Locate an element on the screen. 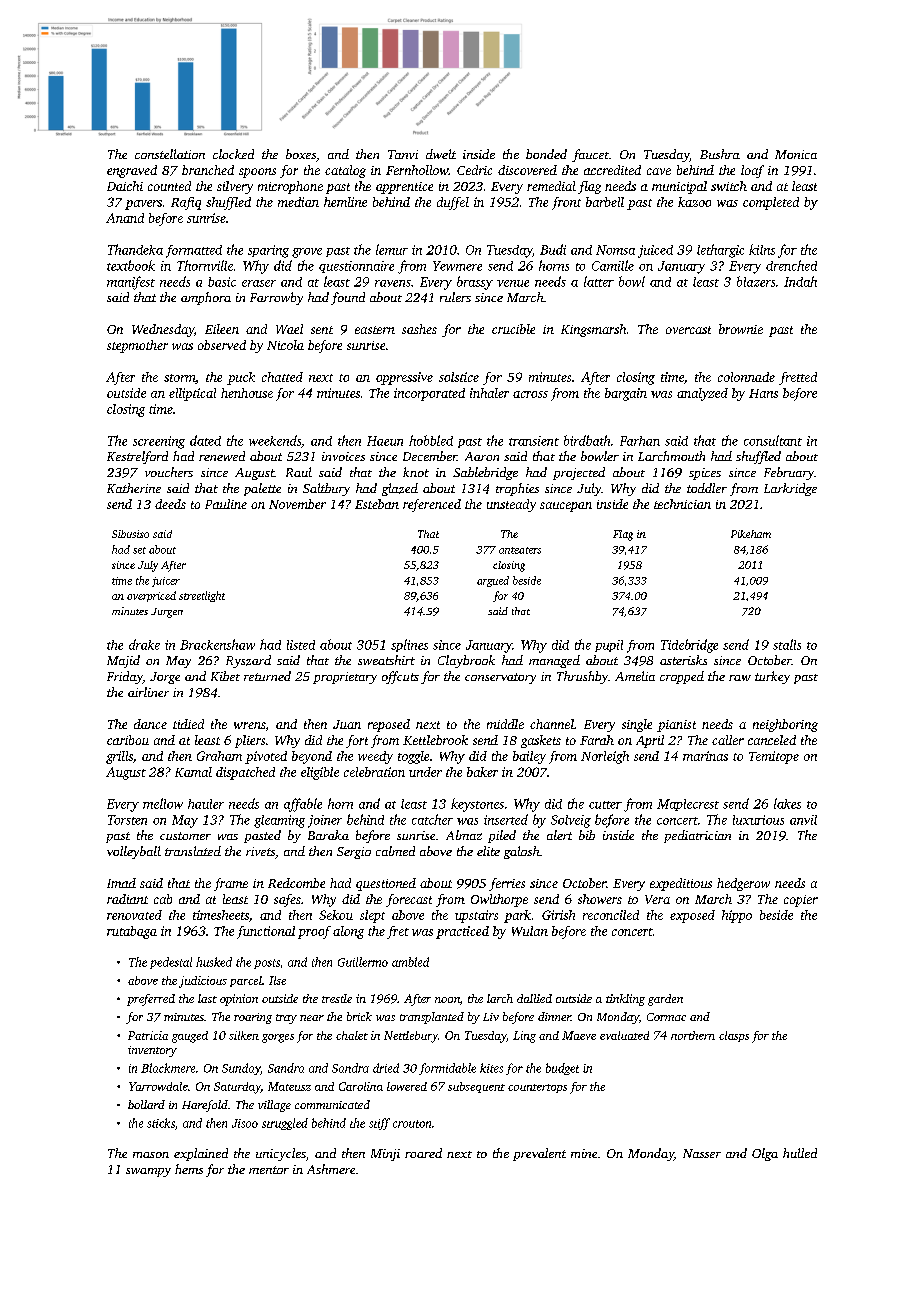 This screenshot has width=924, height=1308. puck is located at coordinates (241, 378).
